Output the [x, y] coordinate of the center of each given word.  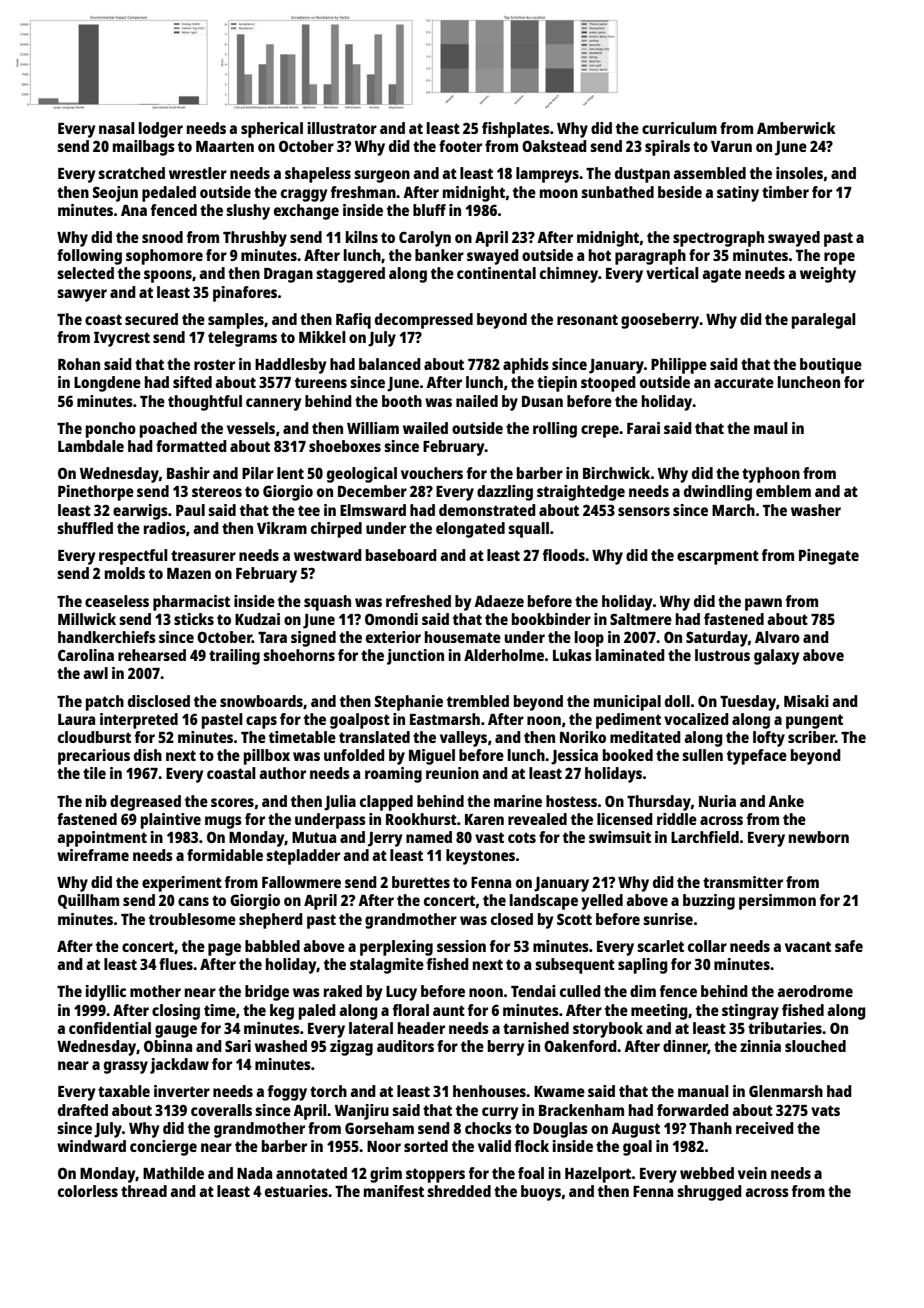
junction [415, 657]
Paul [190, 510]
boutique [831, 366]
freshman [363, 192]
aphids [526, 366]
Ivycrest [122, 339]
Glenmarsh [786, 1091]
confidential [110, 1028]
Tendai [533, 991]
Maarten [225, 146]
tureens [321, 382]
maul [771, 428]
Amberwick [796, 128]
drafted [83, 1110]
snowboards [261, 701]
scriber [811, 737]
